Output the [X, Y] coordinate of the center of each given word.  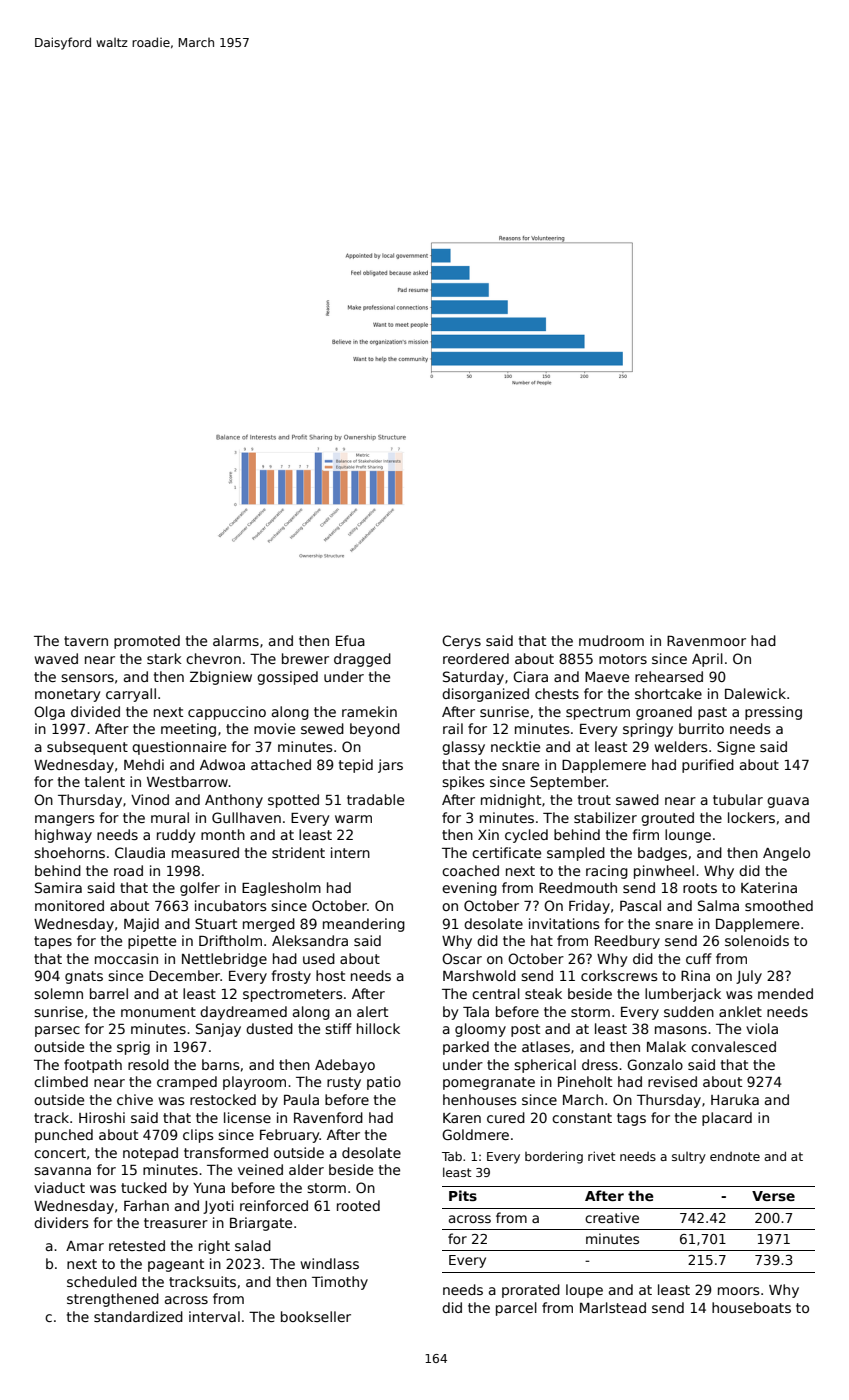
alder [306, 1169]
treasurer [176, 1223]
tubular [738, 799]
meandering [364, 925]
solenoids [757, 940]
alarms [236, 640]
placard [727, 1119]
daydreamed [243, 1013]
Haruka [735, 1099]
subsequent [87, 748]
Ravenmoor [706, 641]
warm [353, 819]
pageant [176, 1265]
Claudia [140, 852]
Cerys [461, 642]
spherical [545, 1066]
